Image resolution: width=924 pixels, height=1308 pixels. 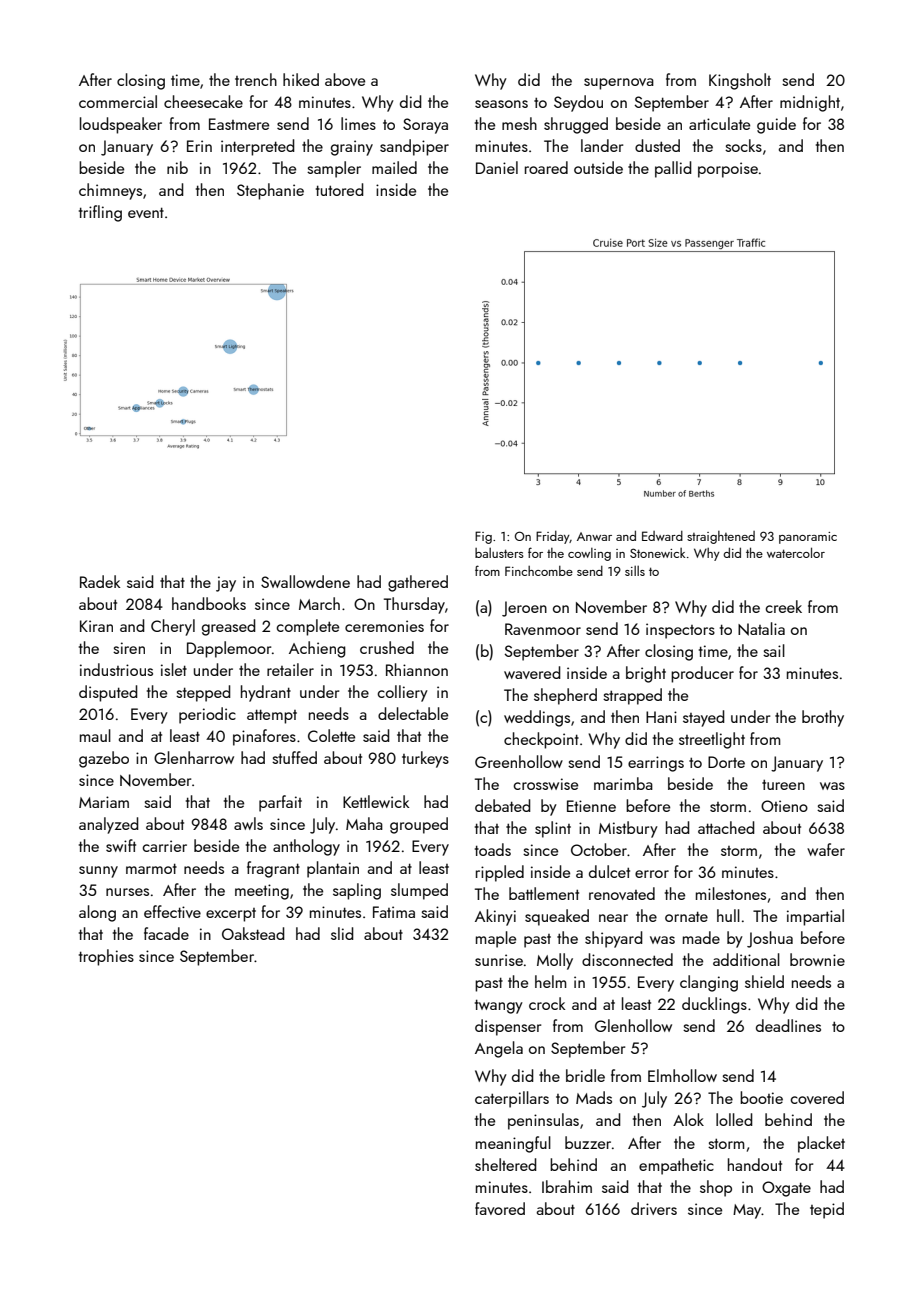 What do you see at coordinates (821, 1144) in the document?
I see `placket` at bounding box center [821, 1144].
